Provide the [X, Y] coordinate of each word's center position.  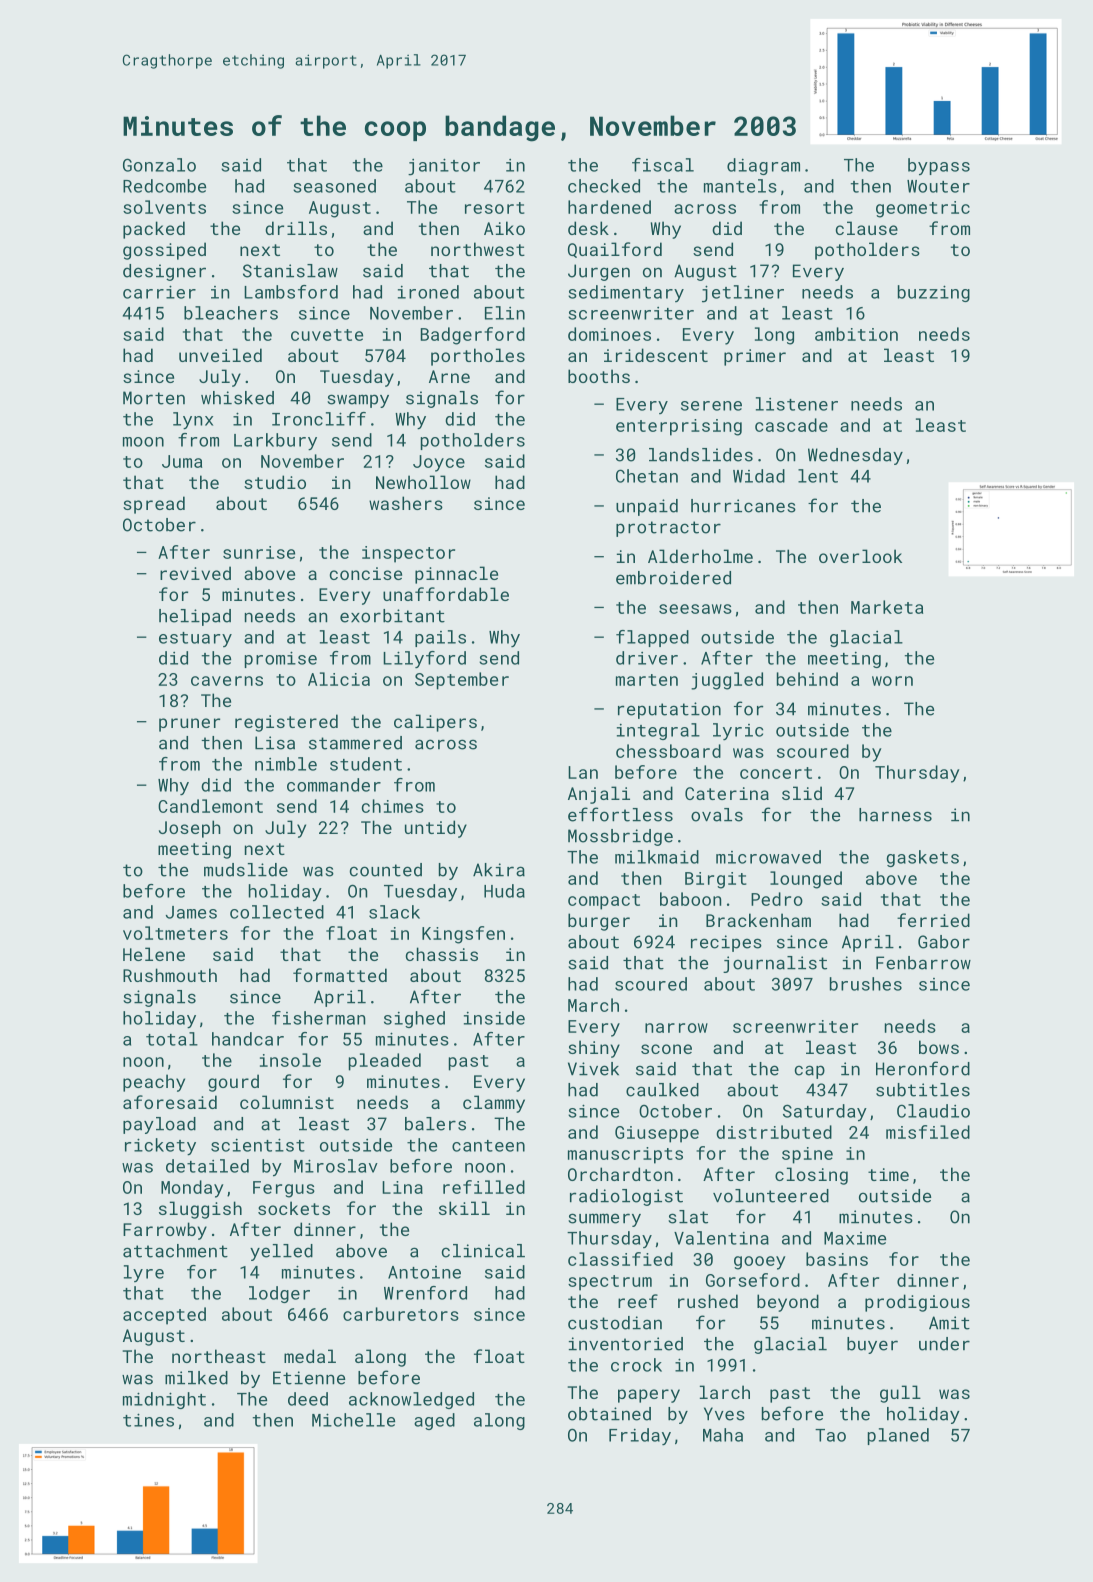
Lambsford [291, 292]
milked [196, 1378]
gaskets [923, 858]
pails [440, 638]
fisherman [318, 1018]
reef [638, 1301]
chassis [442, 954]
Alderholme [700, 556]
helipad [195, 617]
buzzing [934, 293]
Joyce [439, 463]
